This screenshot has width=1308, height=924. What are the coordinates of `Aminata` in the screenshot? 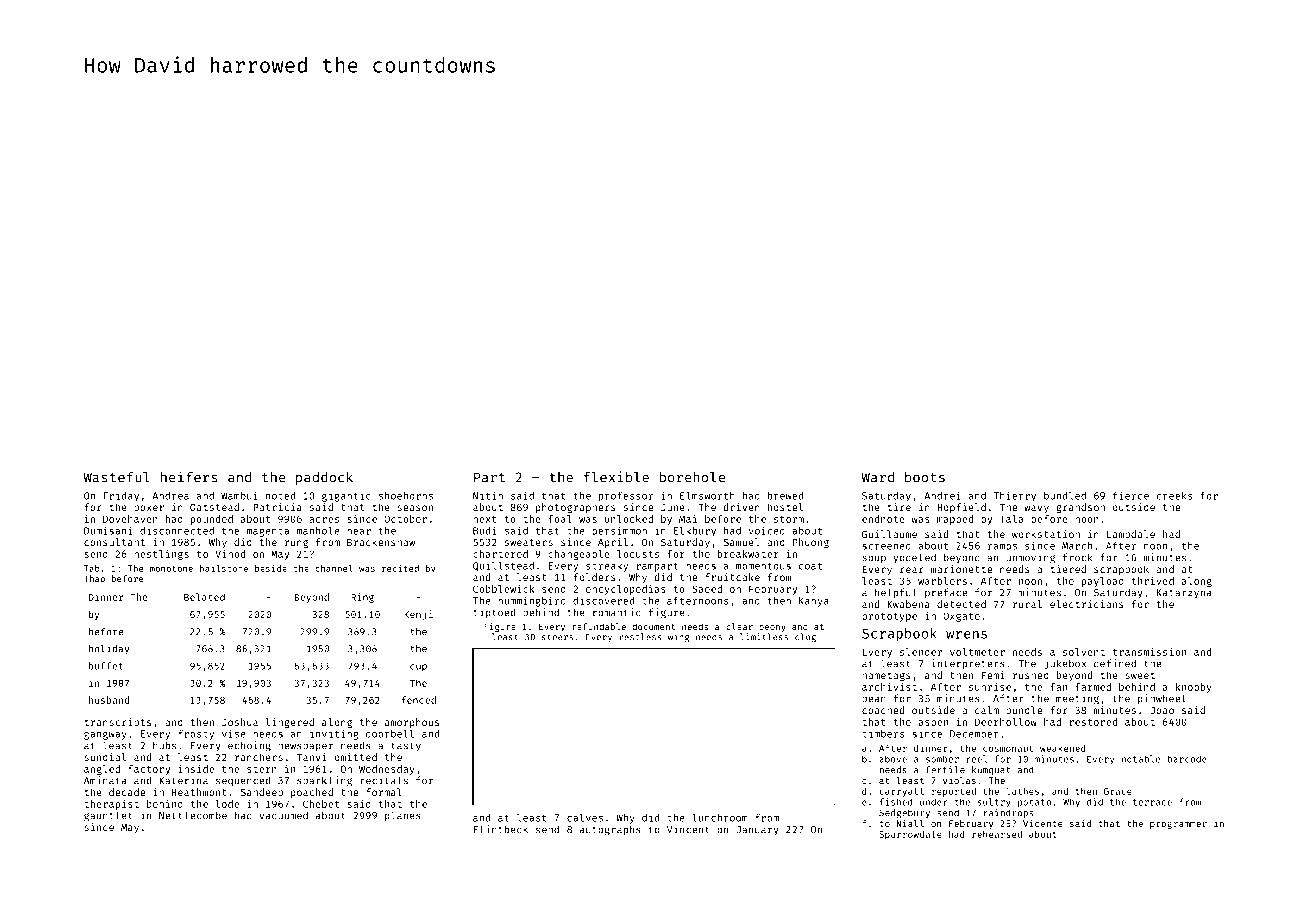 It's located at (105, 780).
